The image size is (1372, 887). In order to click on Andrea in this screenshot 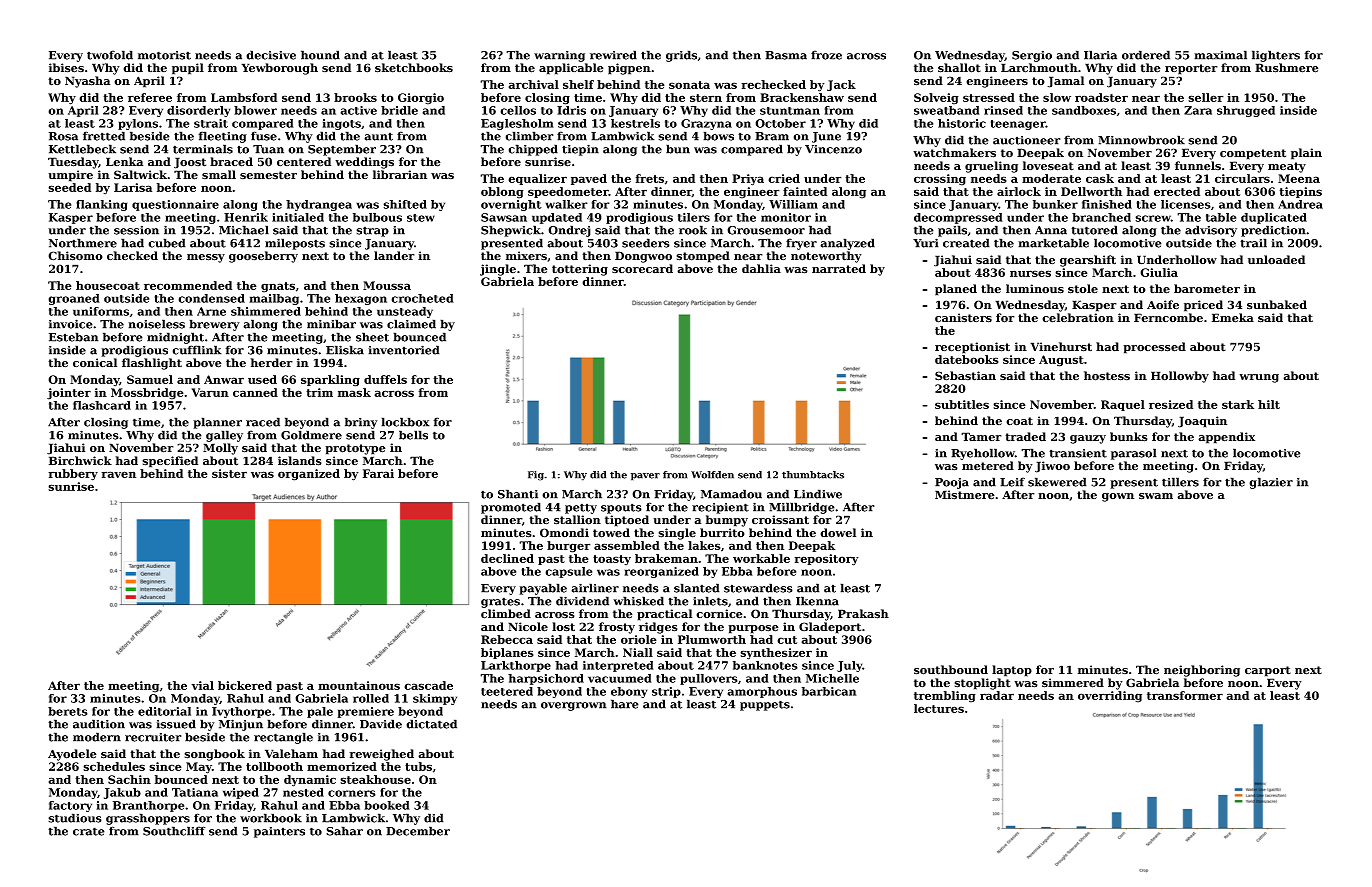, I will do `click(1300, 204)`.
